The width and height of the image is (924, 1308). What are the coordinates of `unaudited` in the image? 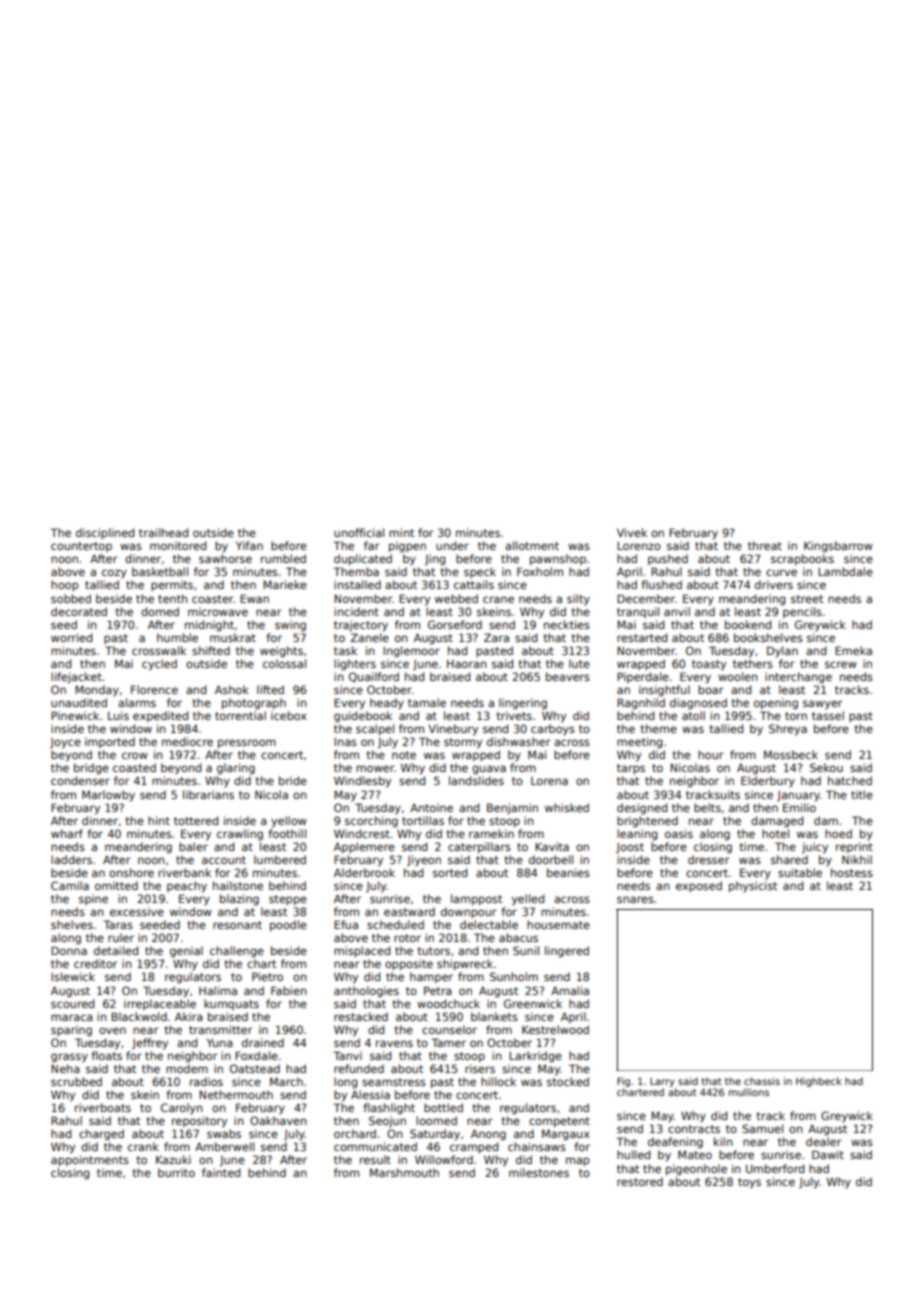 It's located at (79, 702).
